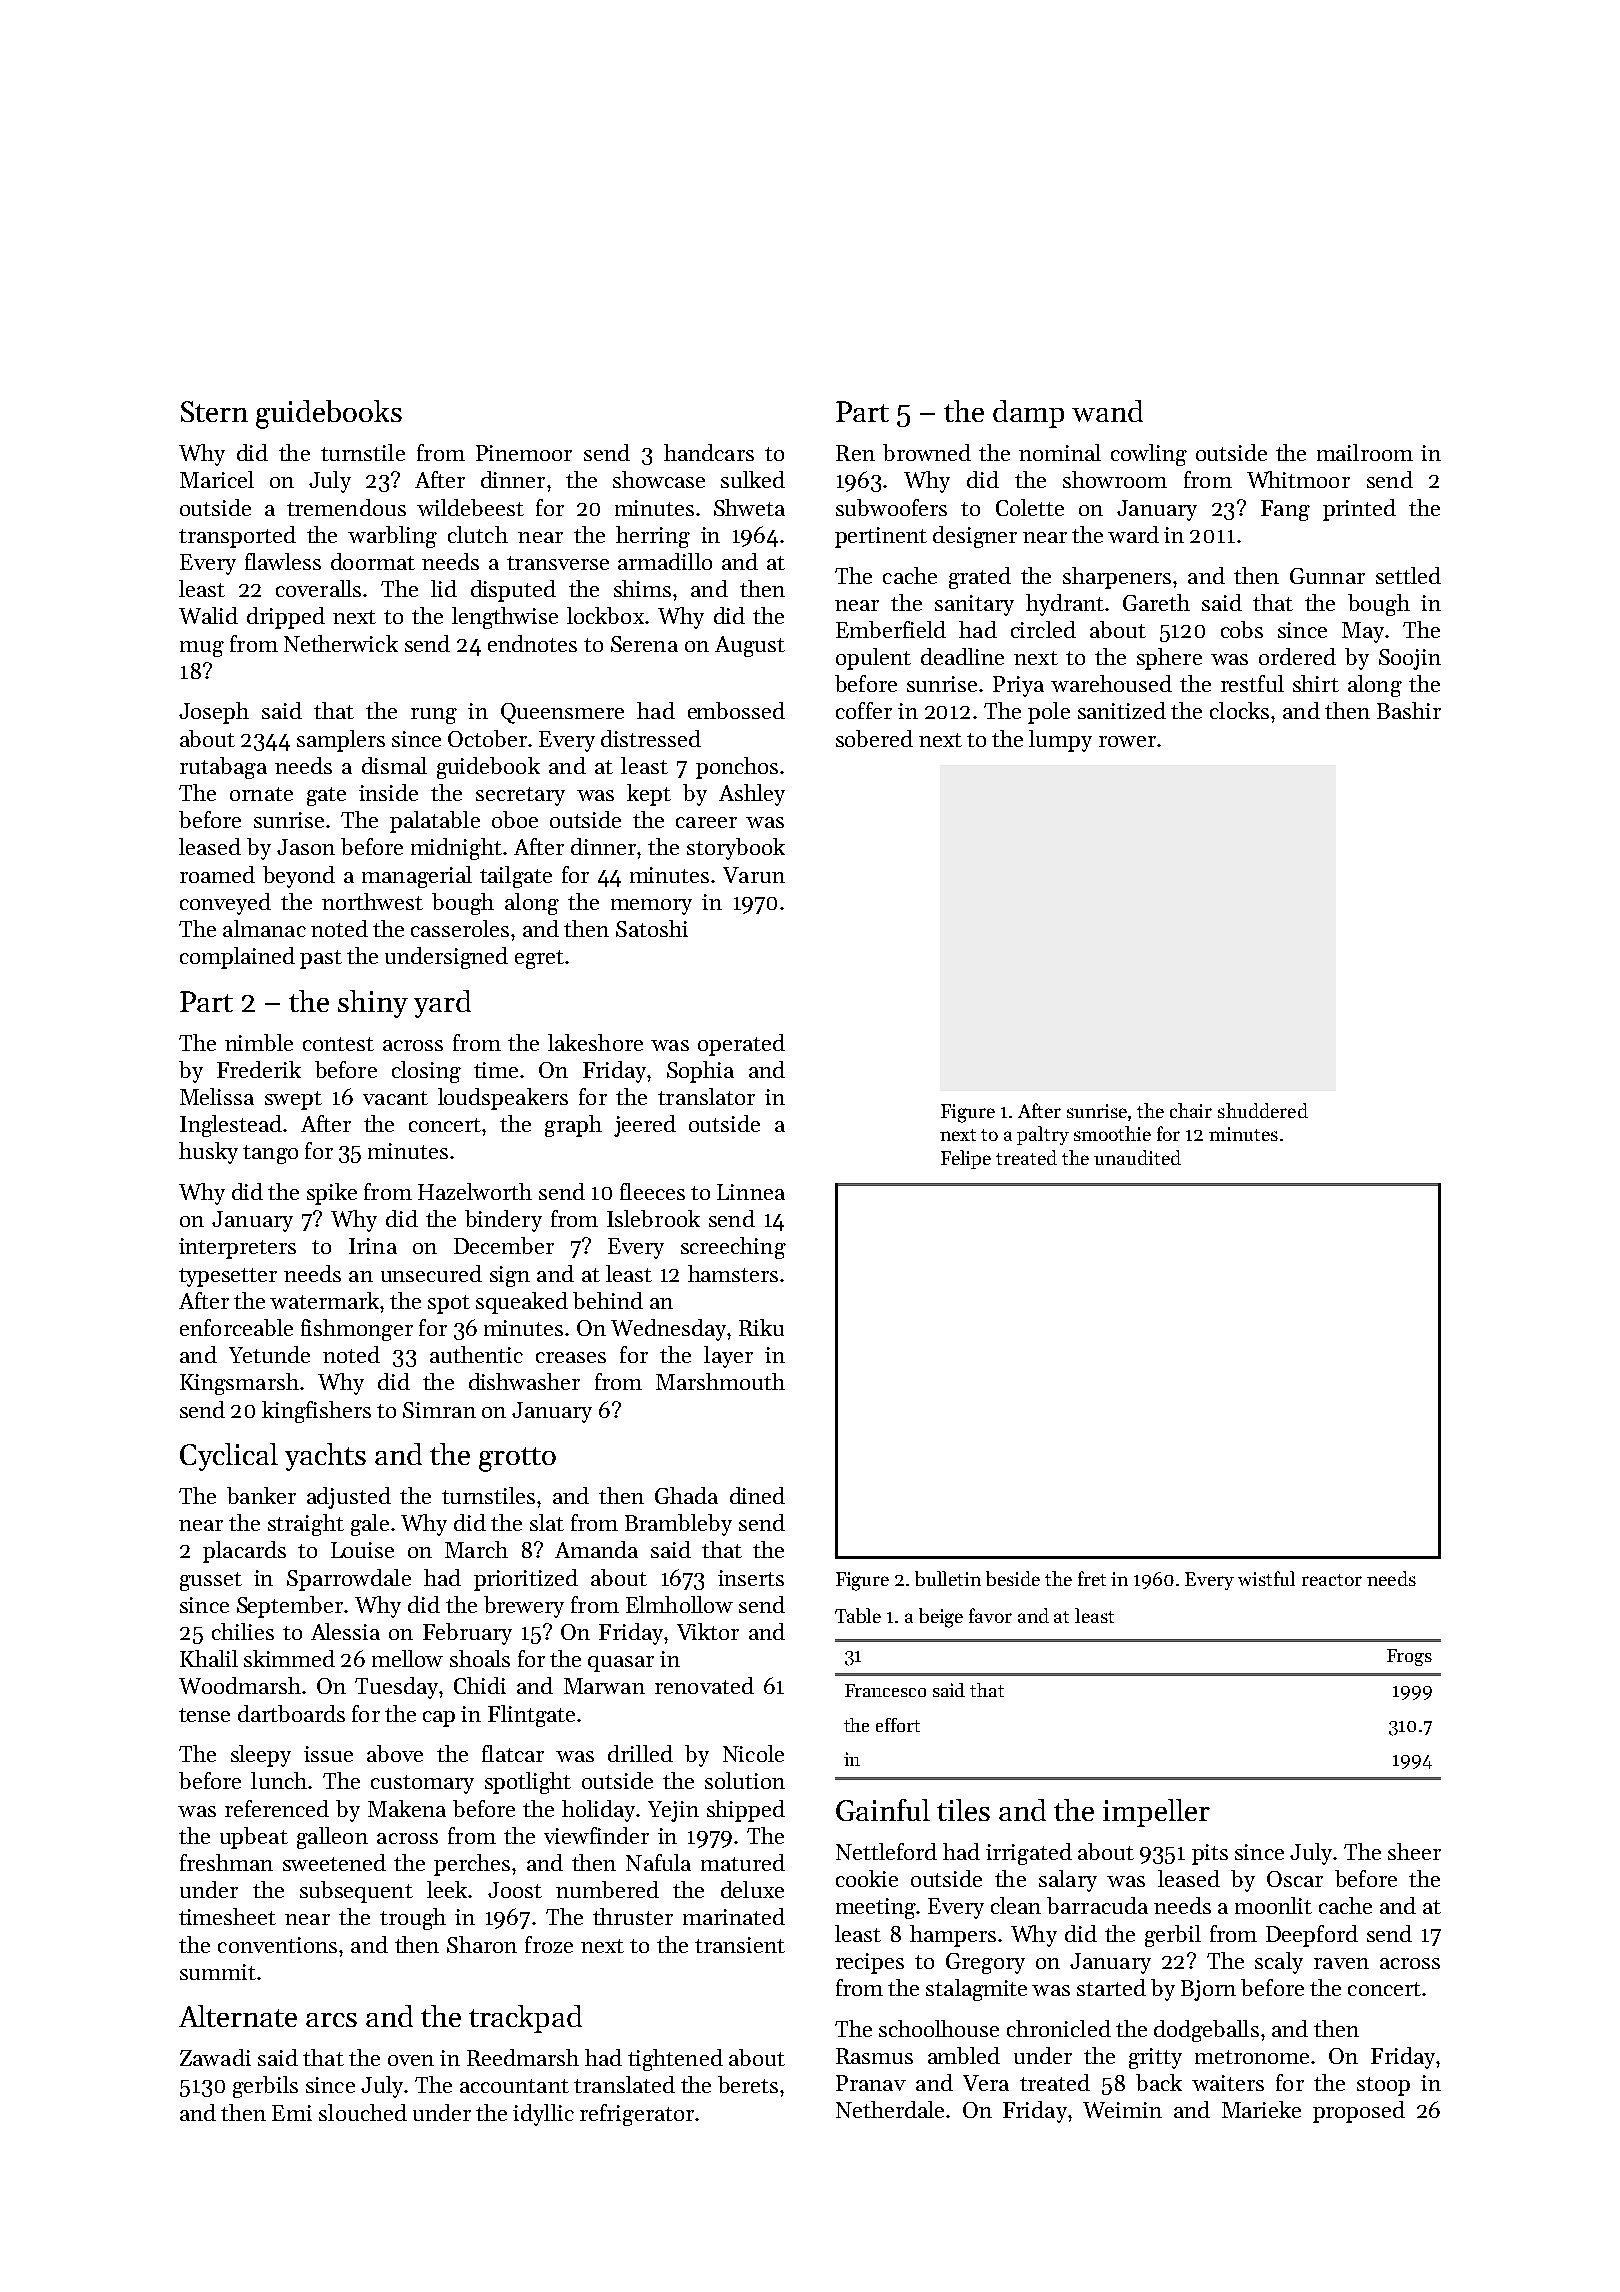 The width and height of the document is (1620, 2292). I want to click on shuddered, so click(1263, 1110).
